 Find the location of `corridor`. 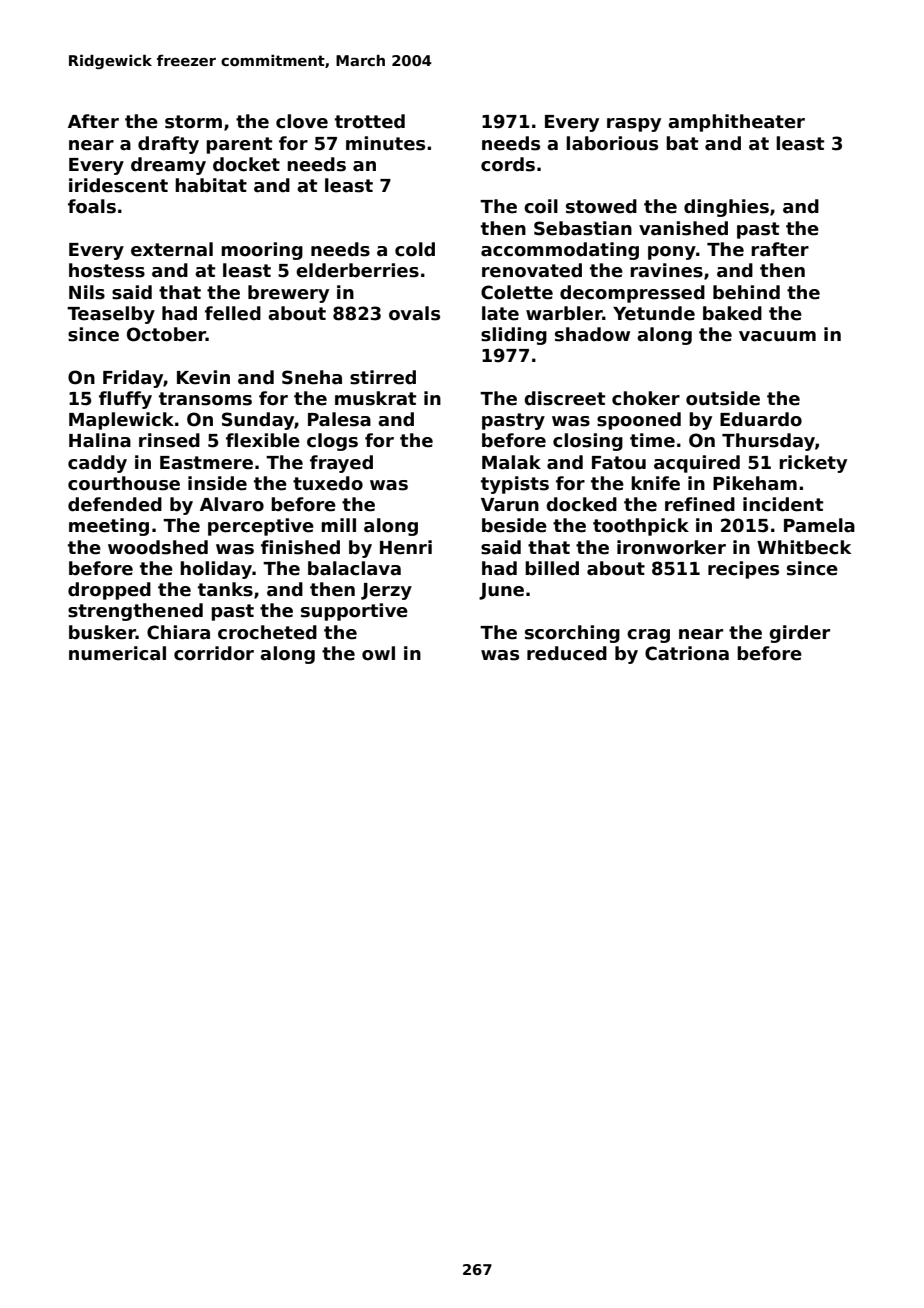

corridor is located at coordinates (214, 653).
